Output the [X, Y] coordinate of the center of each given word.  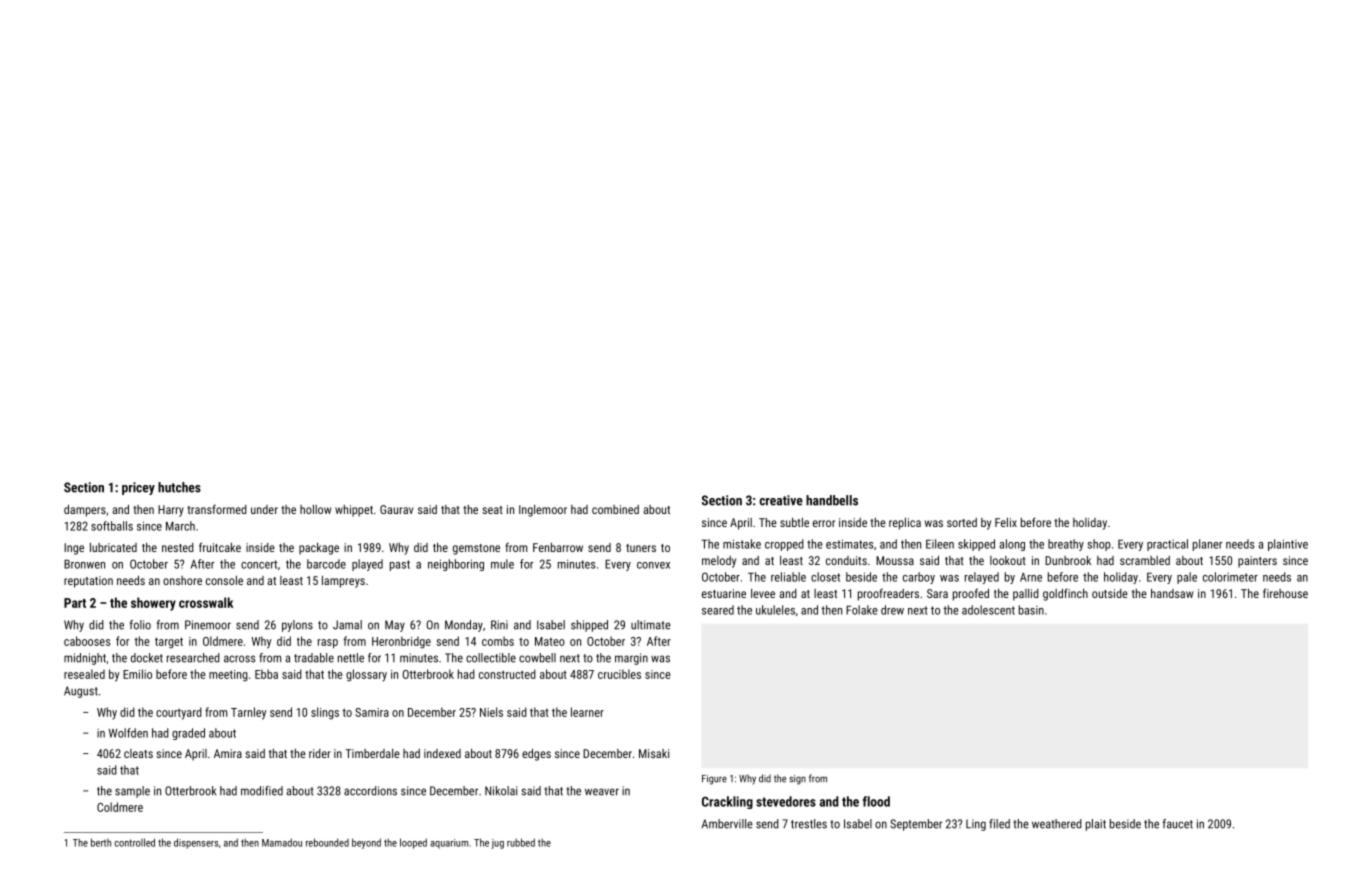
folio [140, 625]
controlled [135, 842]
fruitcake [220, 547]
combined [615, 509]
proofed [971, 594]
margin [631, 659]
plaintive [1288, 545]
